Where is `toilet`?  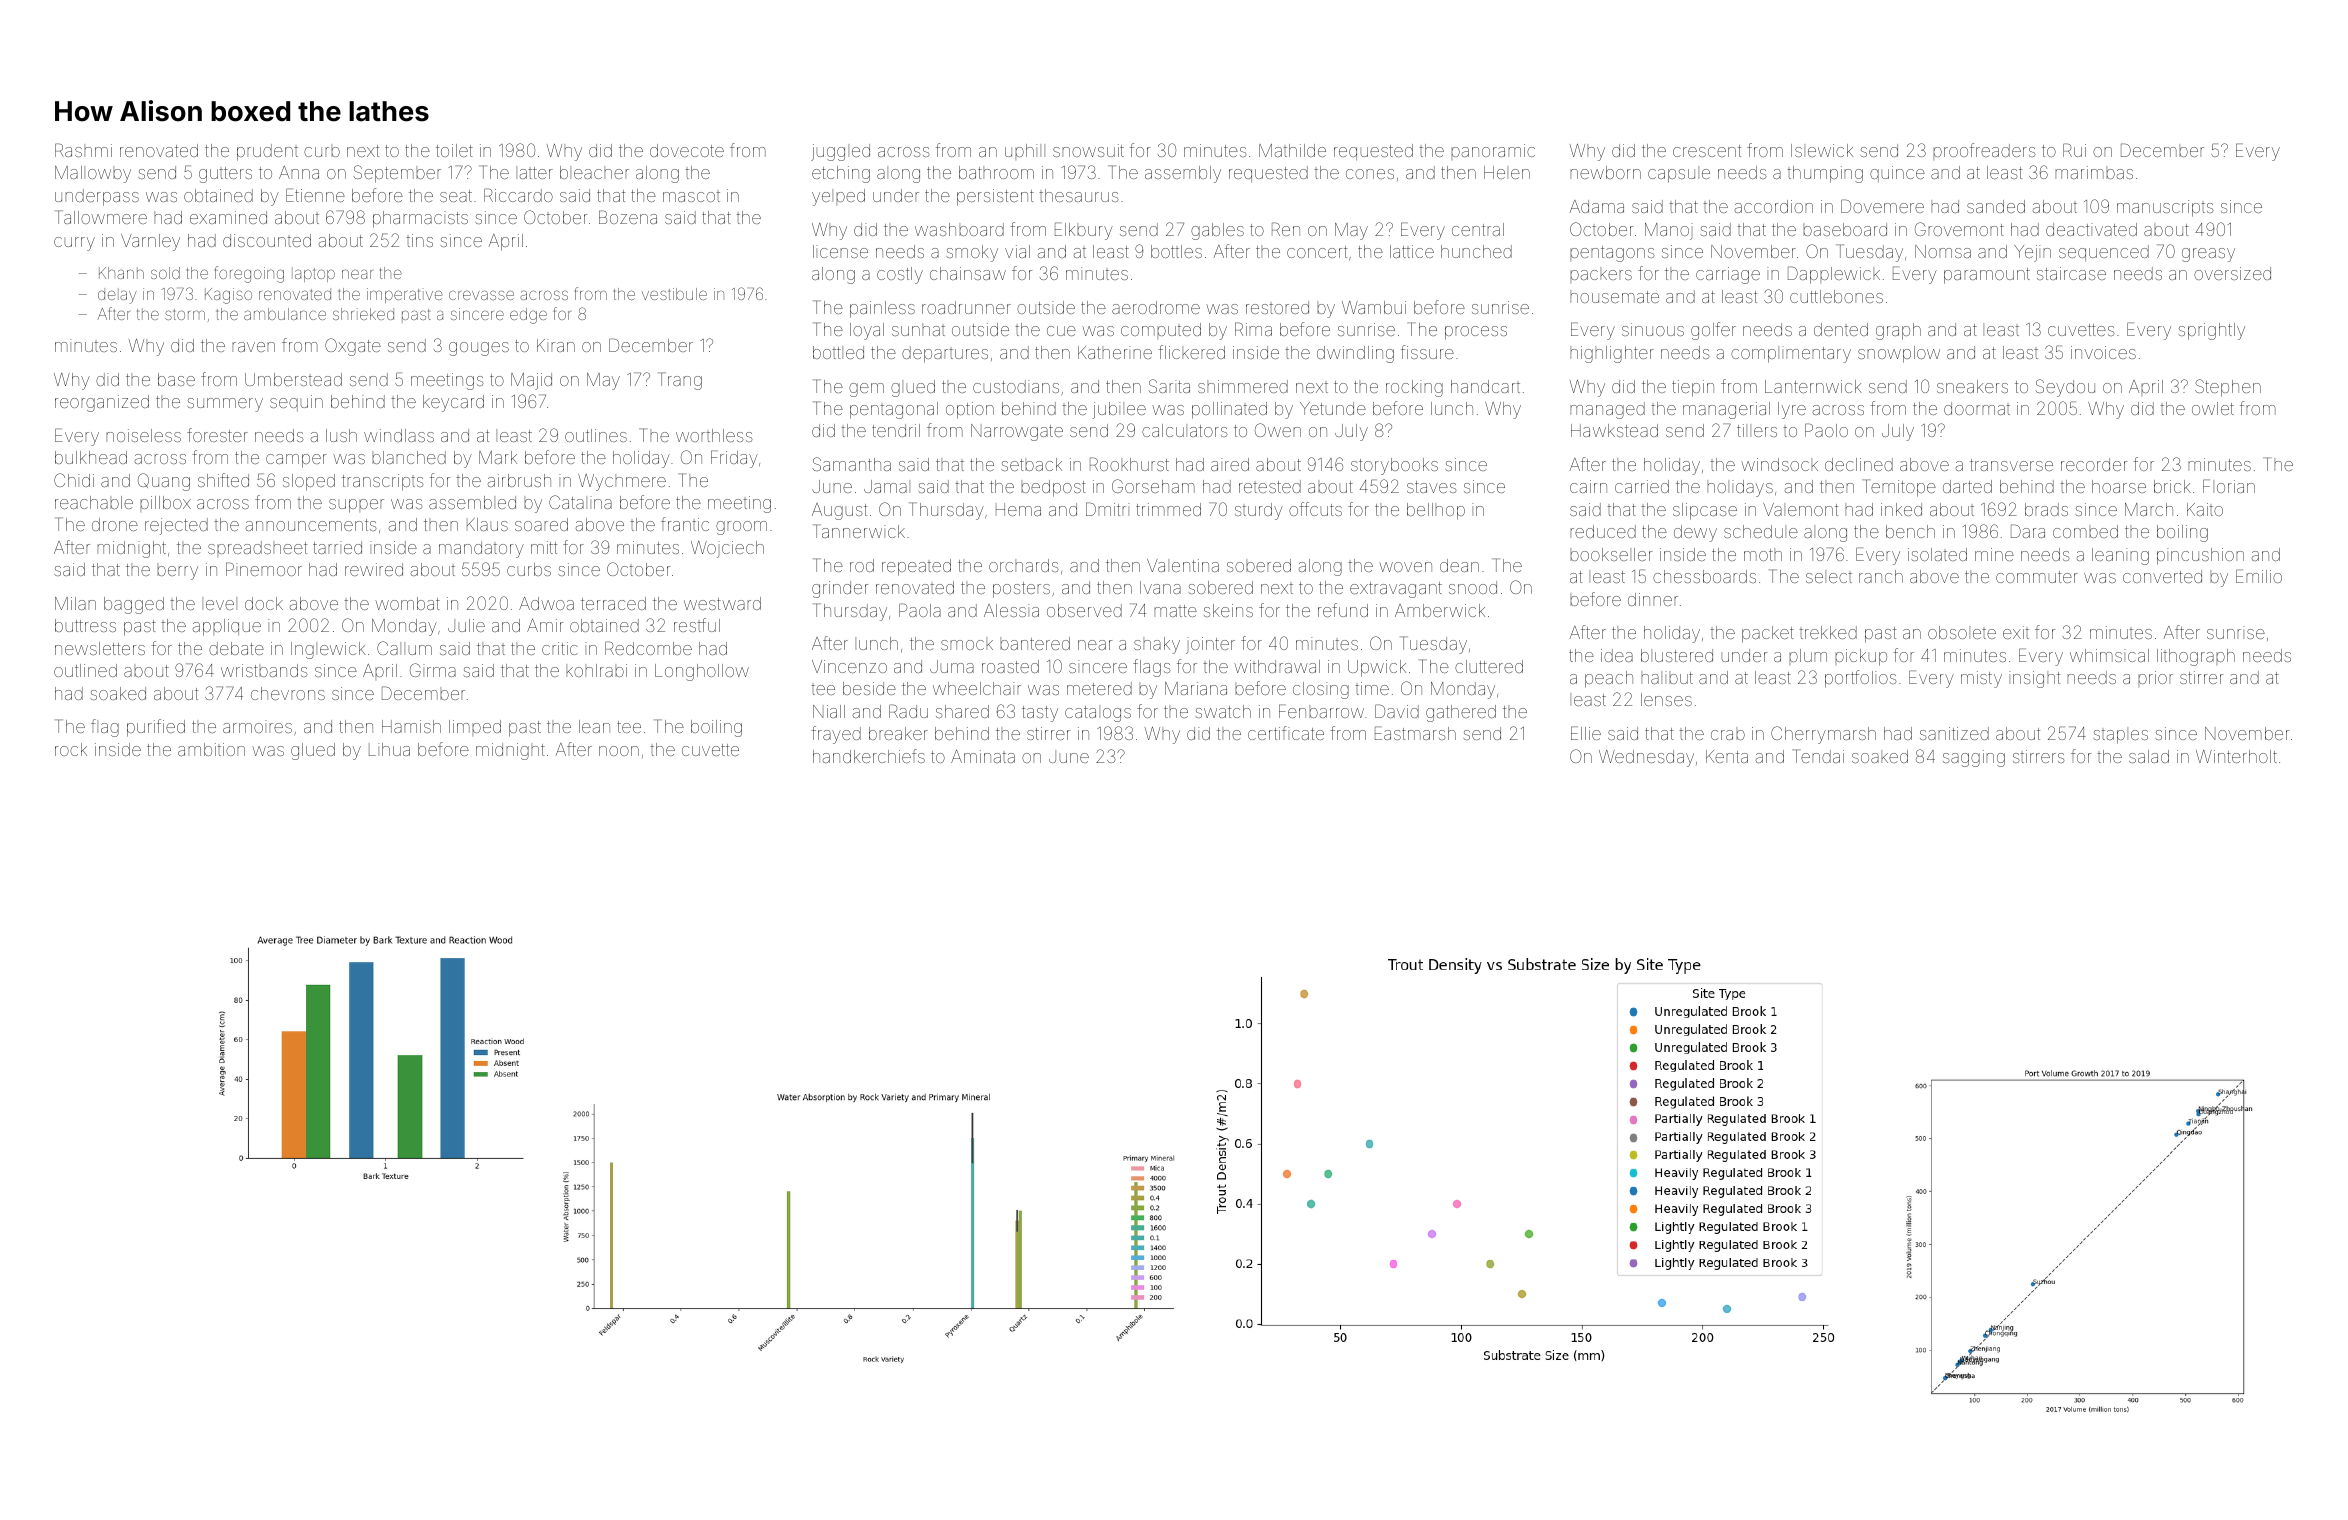
toilet is located at coordinates (454, 150).
